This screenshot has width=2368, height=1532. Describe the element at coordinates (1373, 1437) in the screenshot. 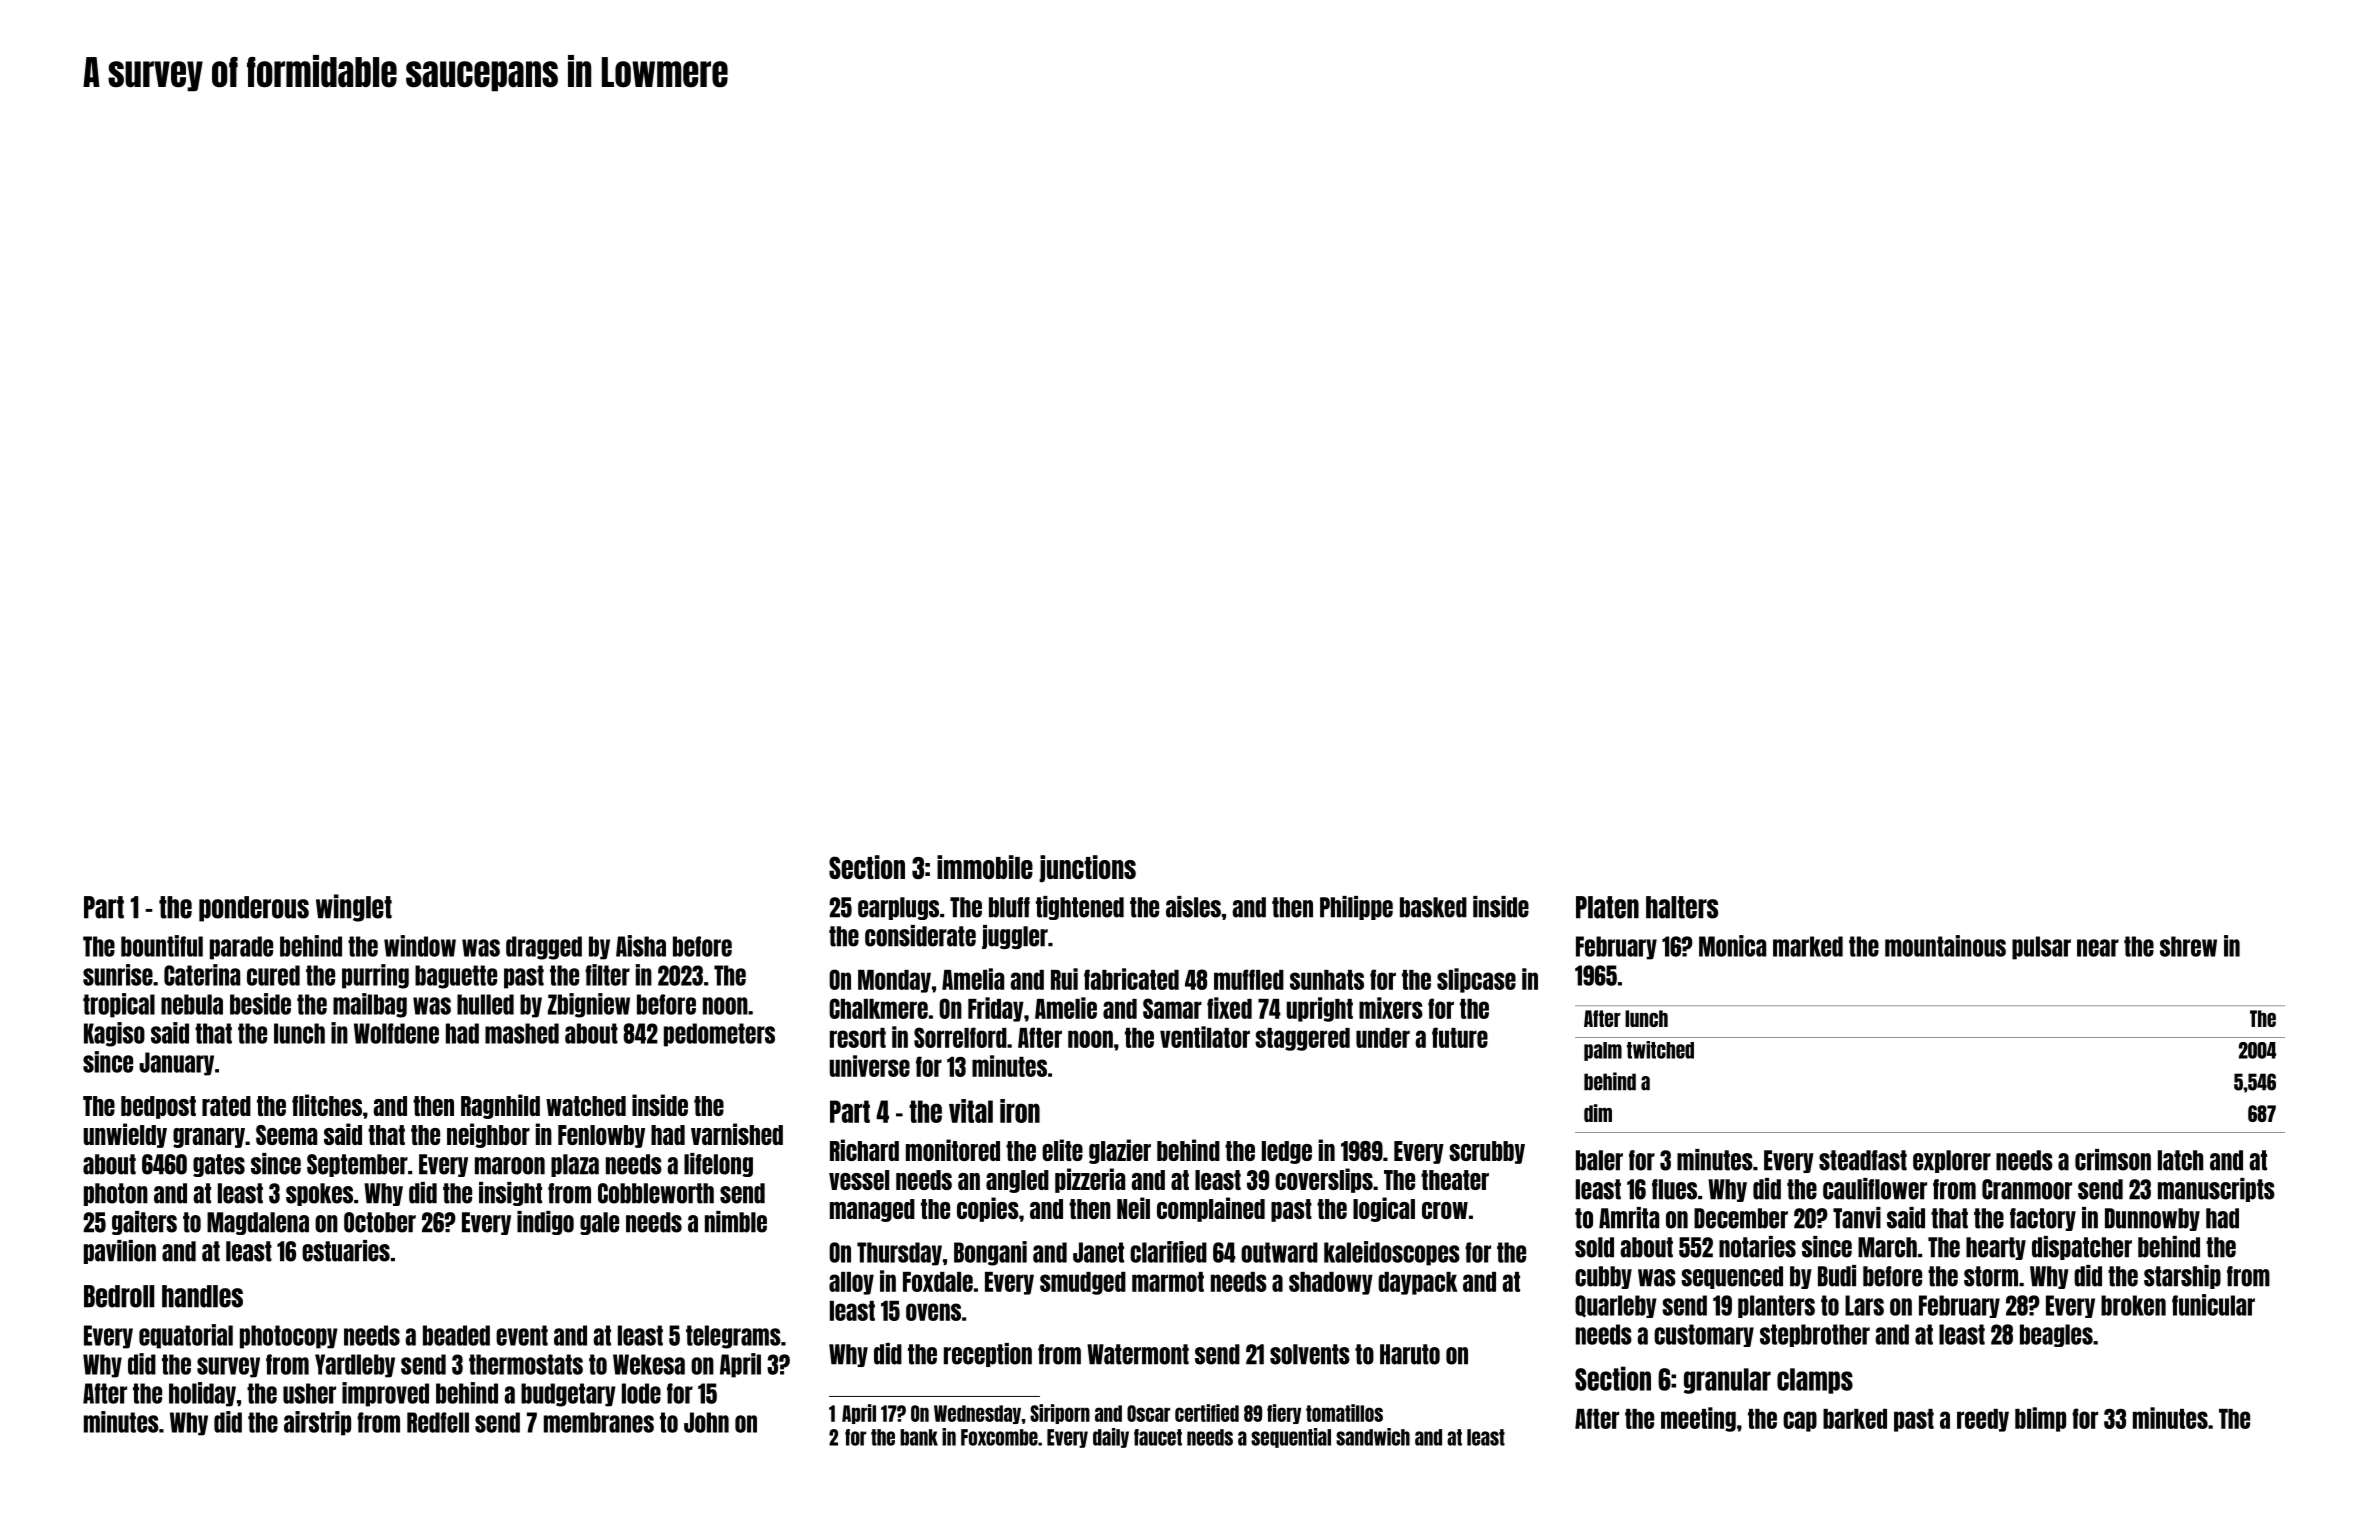

I see `sandwich` at that location.
